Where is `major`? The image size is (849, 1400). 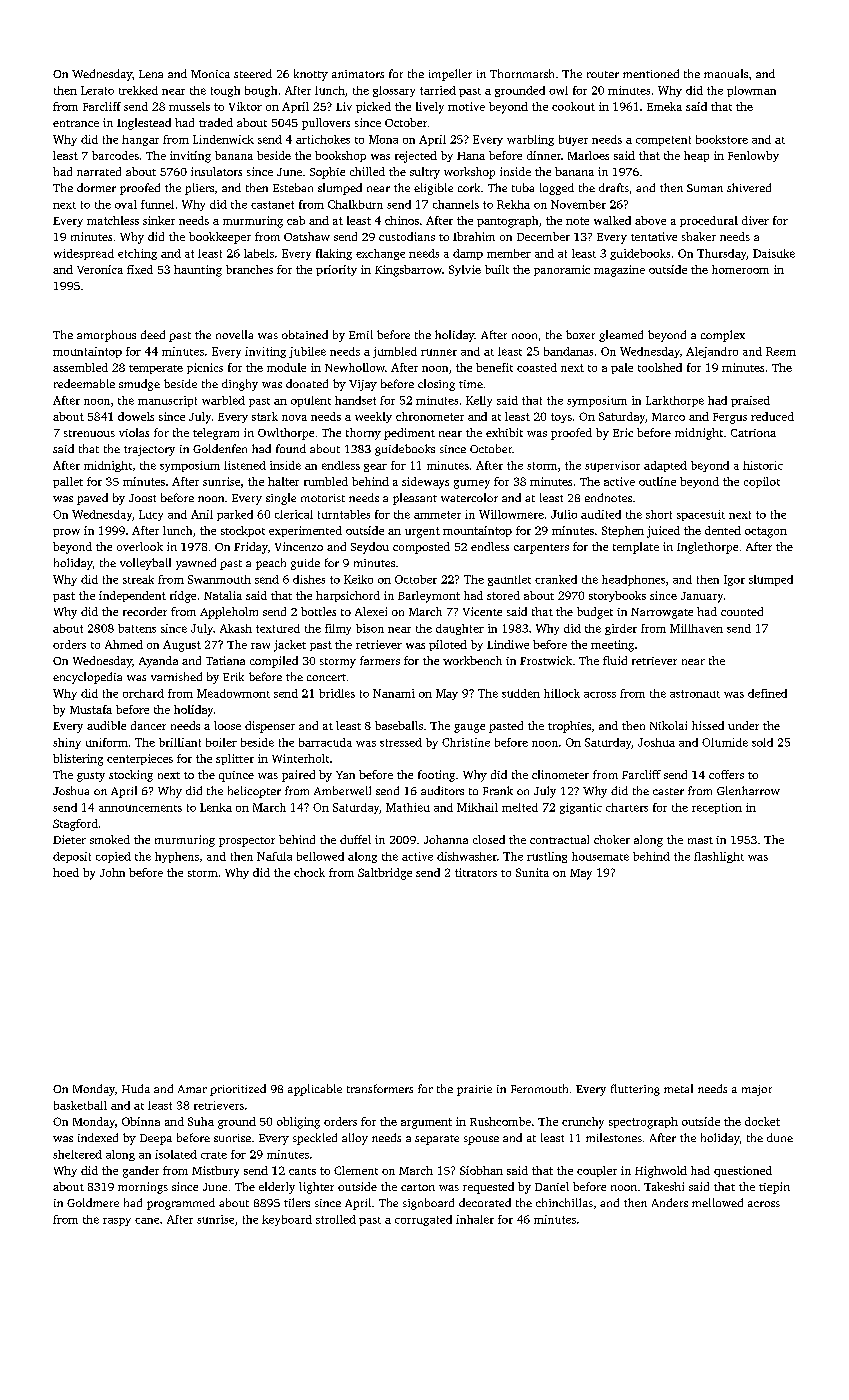 major is located at coordinates (757, 1090).
